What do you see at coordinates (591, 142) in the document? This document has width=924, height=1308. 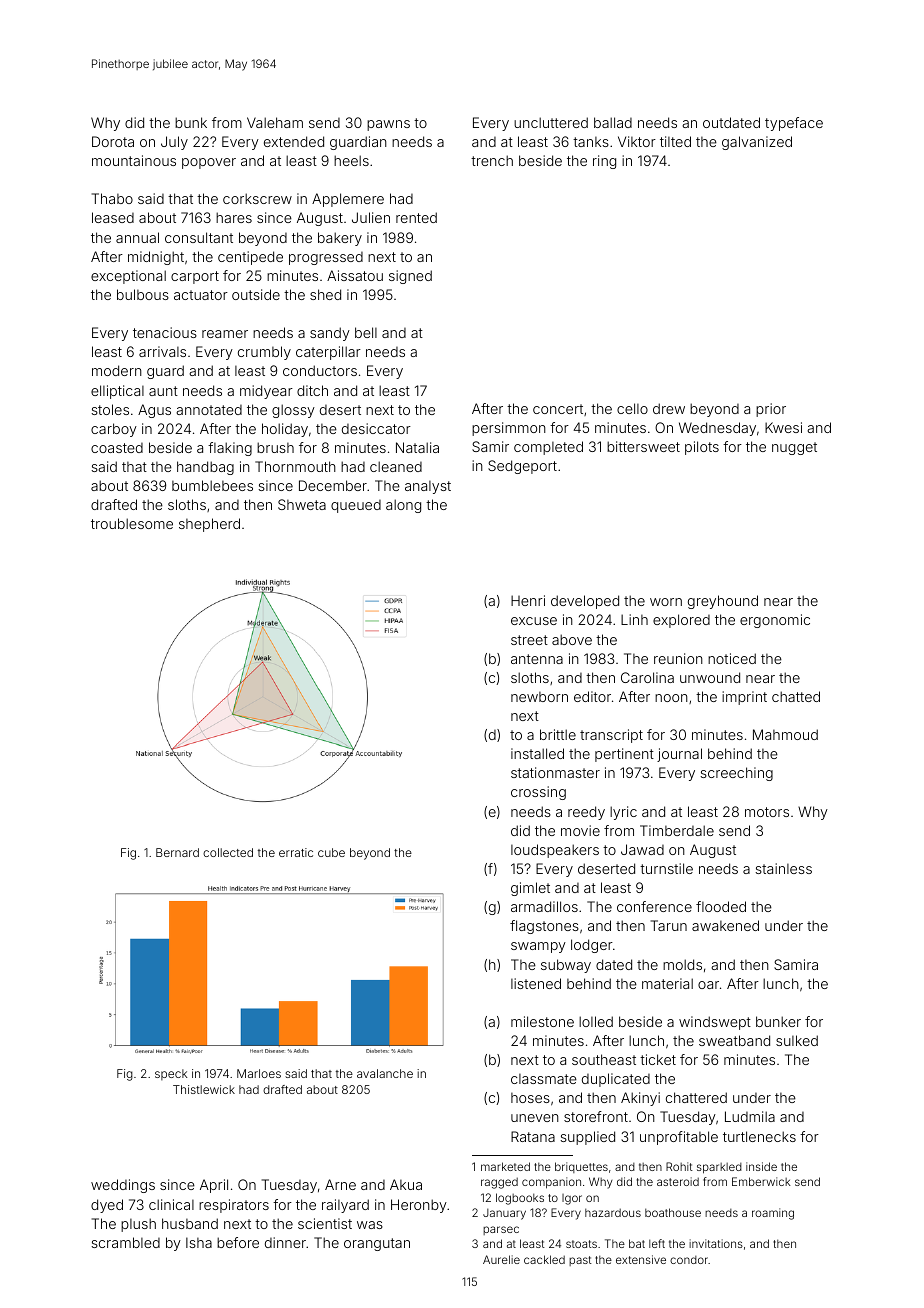 I see `tanks` at bounding box center [591, 142].
